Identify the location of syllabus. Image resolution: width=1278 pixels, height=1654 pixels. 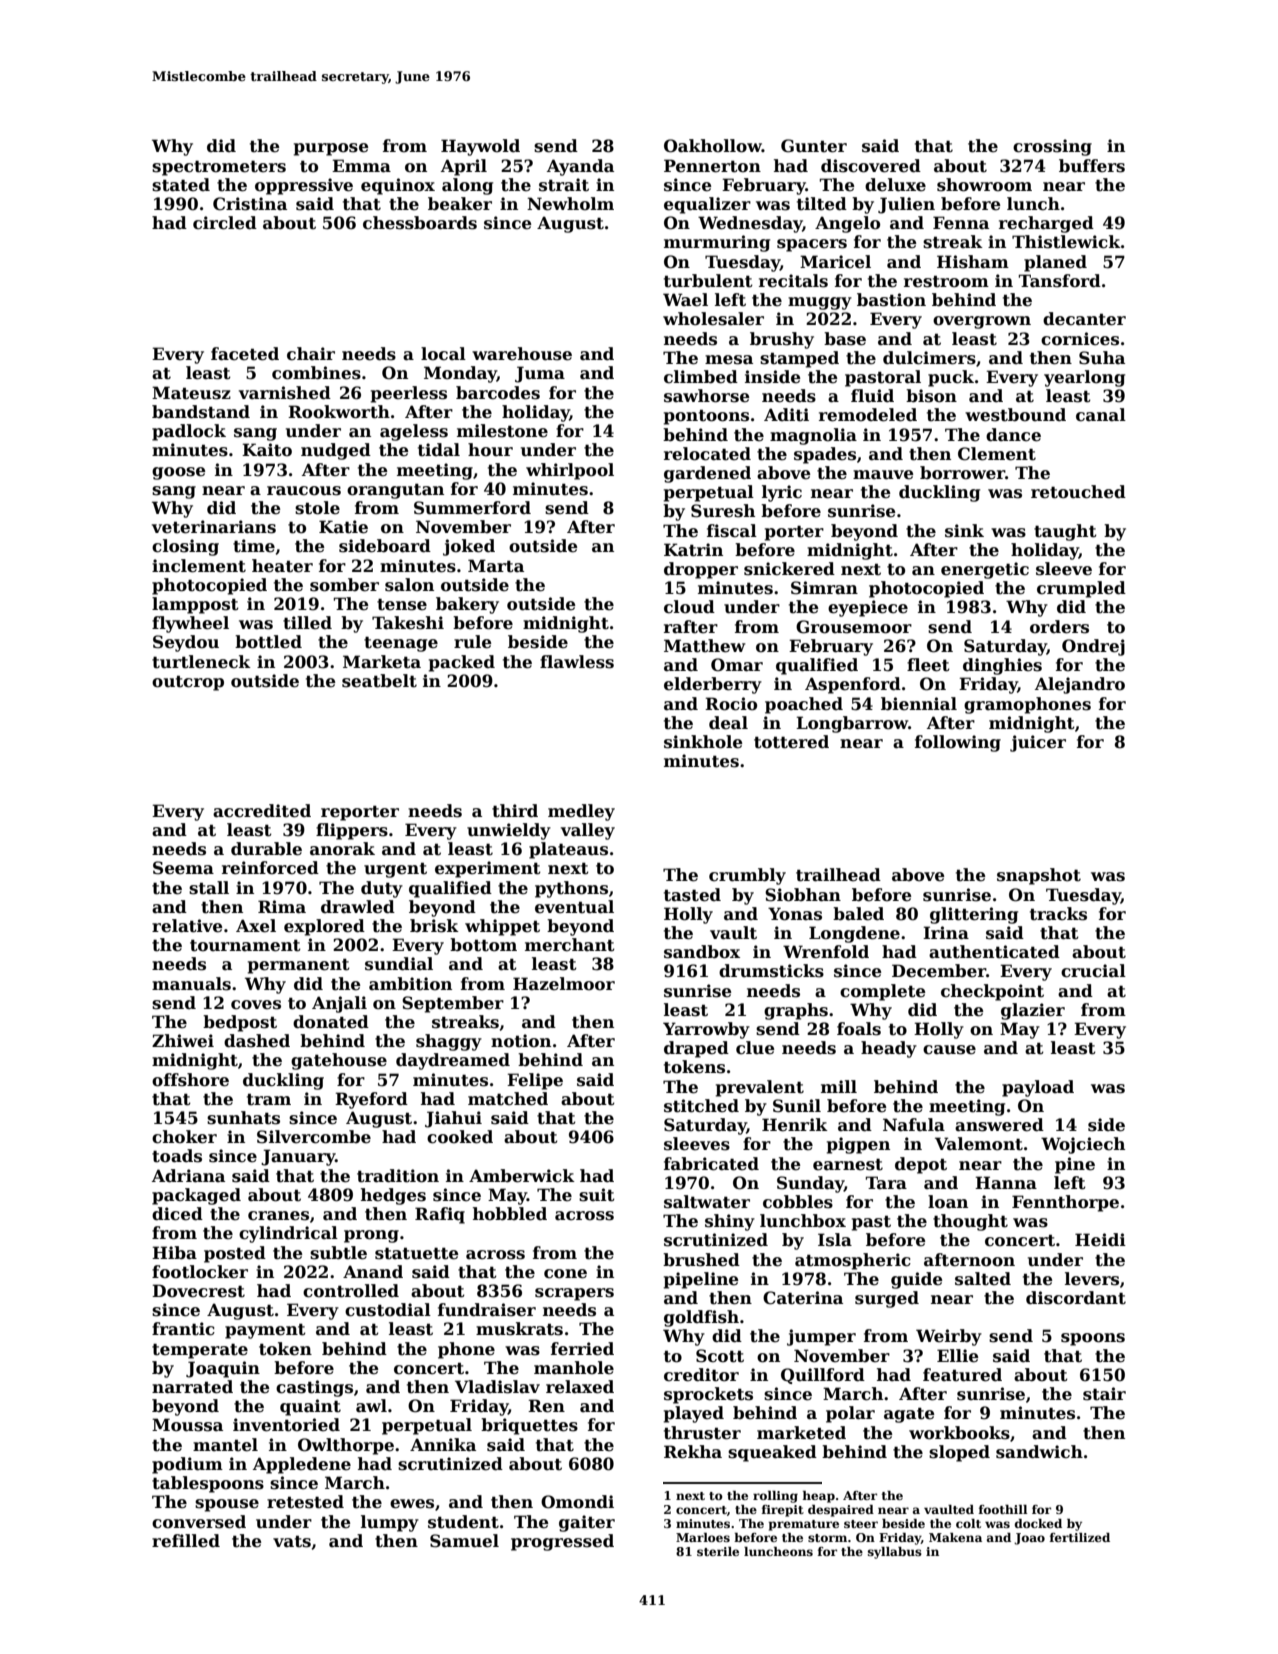
(895, 1553).
